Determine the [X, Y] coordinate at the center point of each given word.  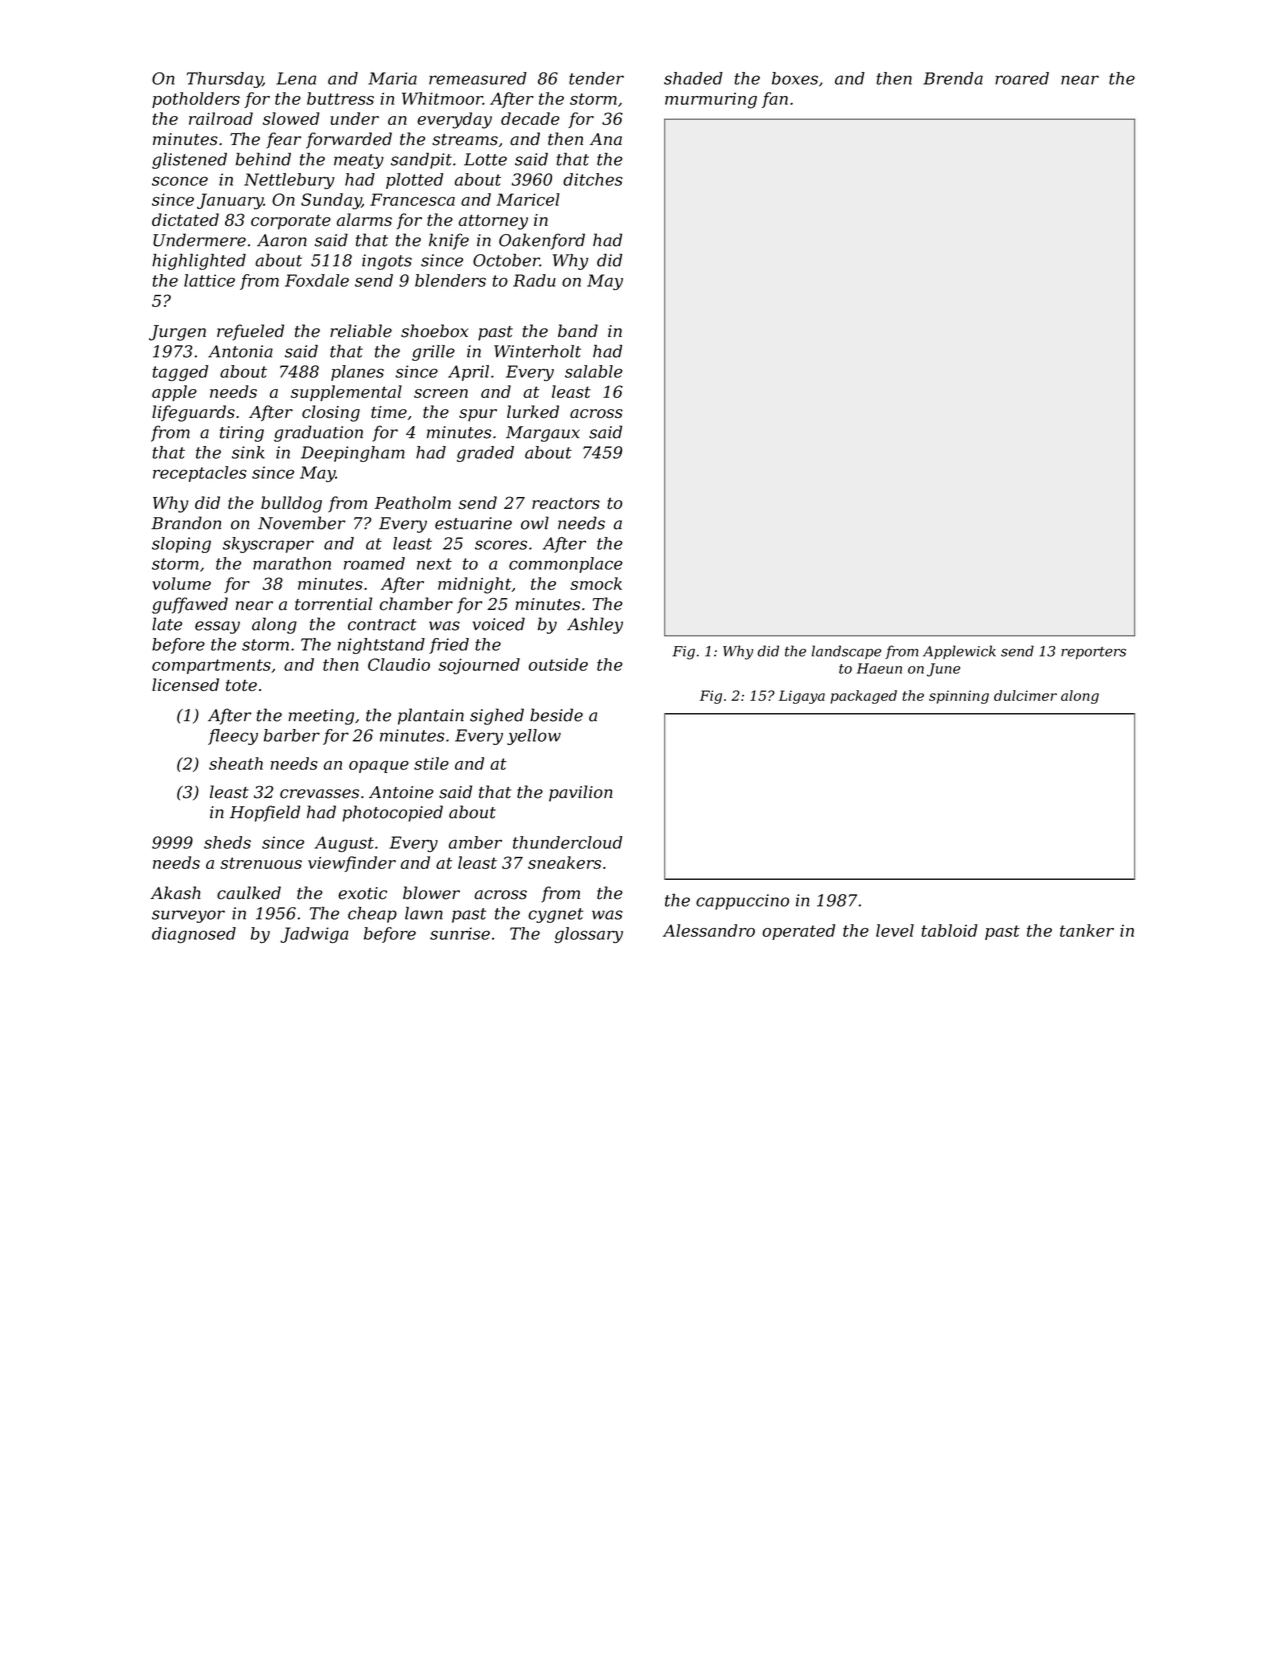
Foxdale [317, 280]
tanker [1087, 930]
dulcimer [1025, 695]
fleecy [233, 737]
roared [1022, 78]
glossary [589, 935]
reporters [1093, 653]
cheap [372, 915]
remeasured [478, 78]
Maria [392, 78]
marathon [292, 563]
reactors [566, 503]
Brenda [953, 78]
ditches [593, 179]
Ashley [595, 625]
